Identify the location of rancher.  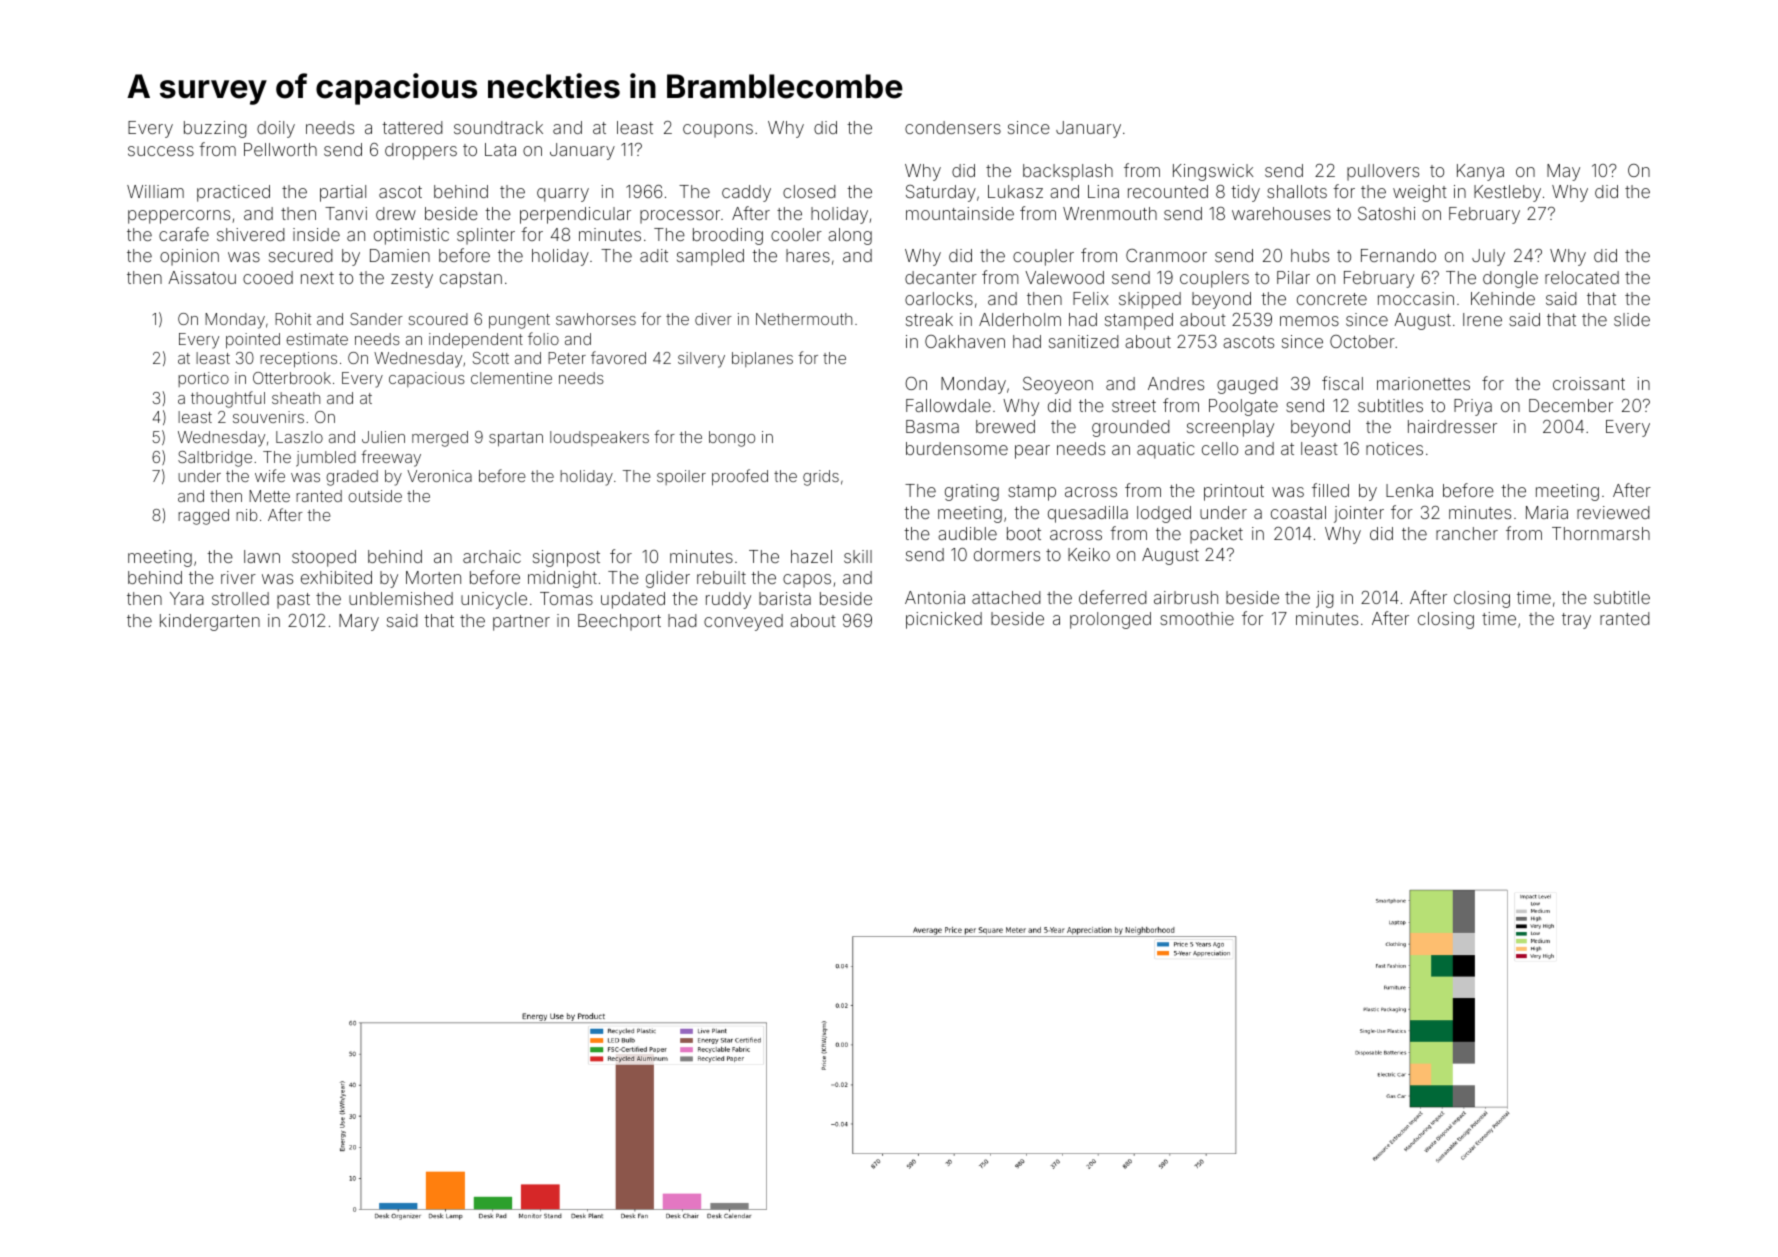
(1467, 533).
